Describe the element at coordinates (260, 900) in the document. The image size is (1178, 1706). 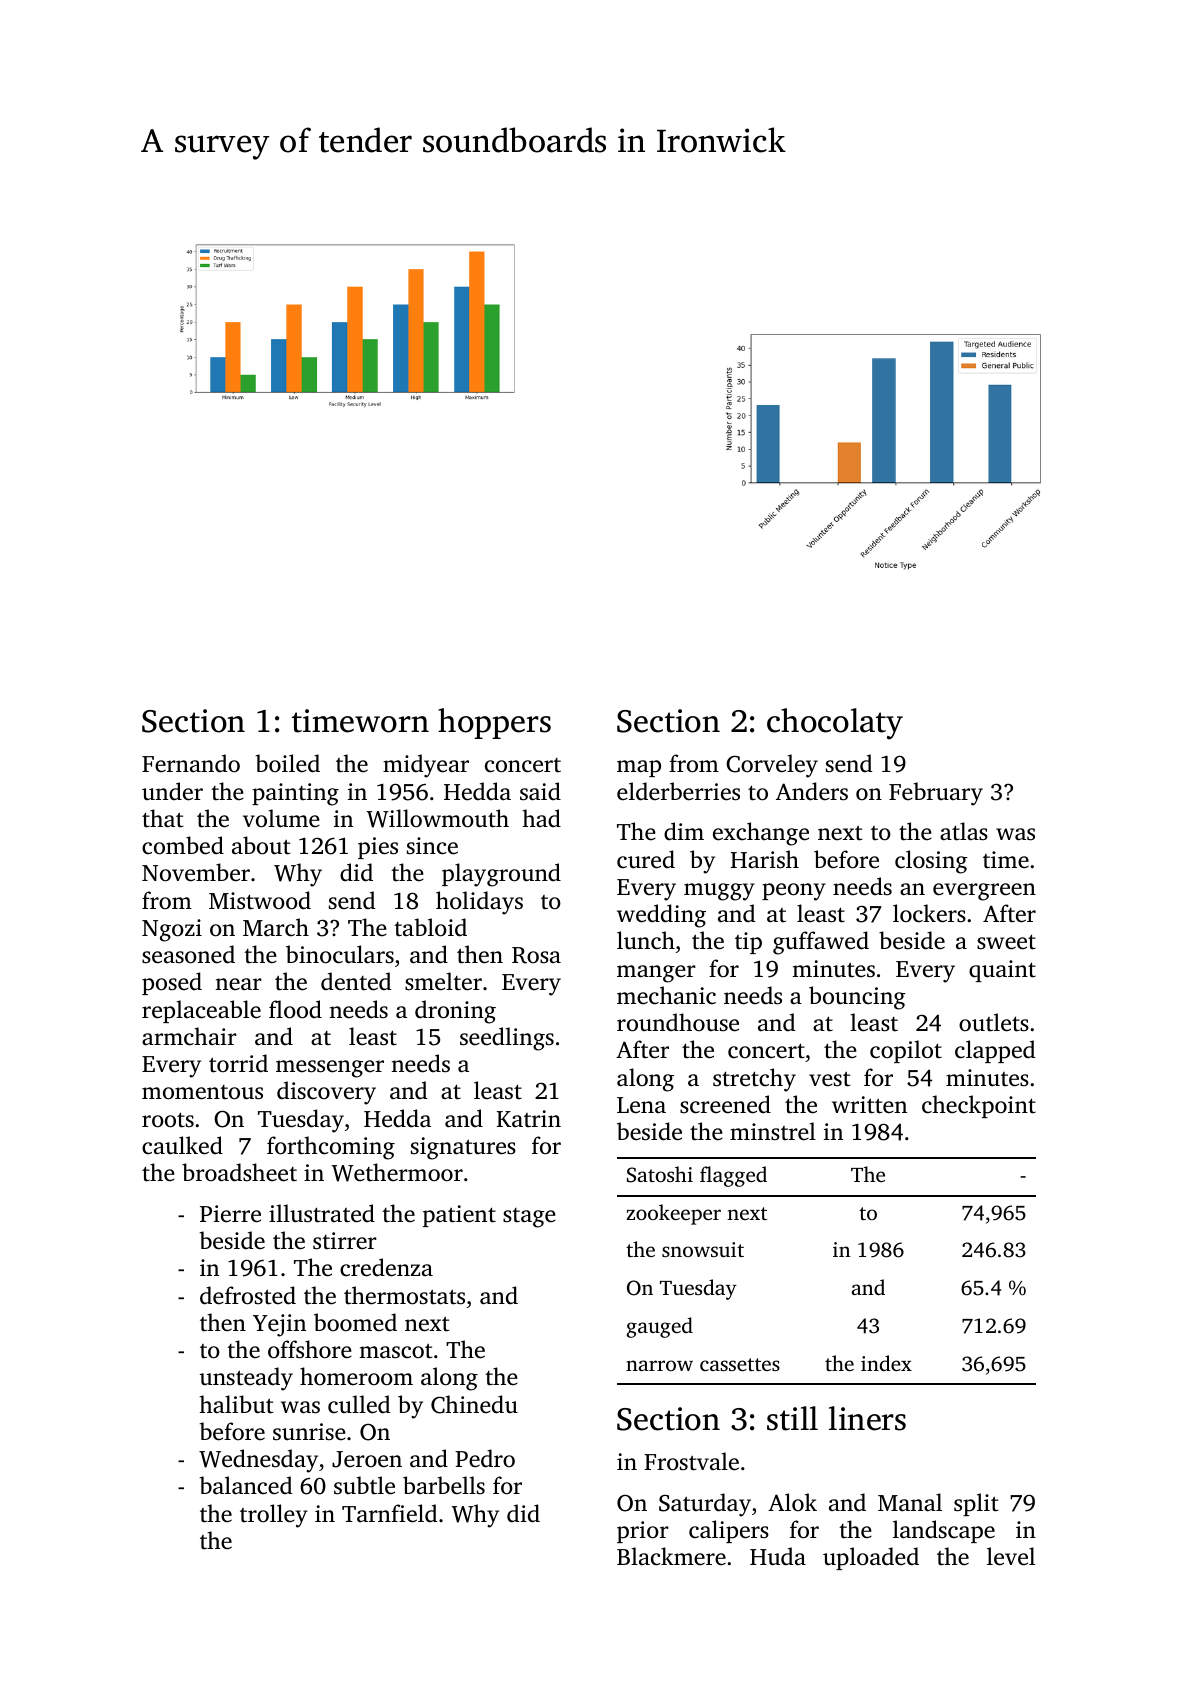
I see `Mistwood` at that location.
